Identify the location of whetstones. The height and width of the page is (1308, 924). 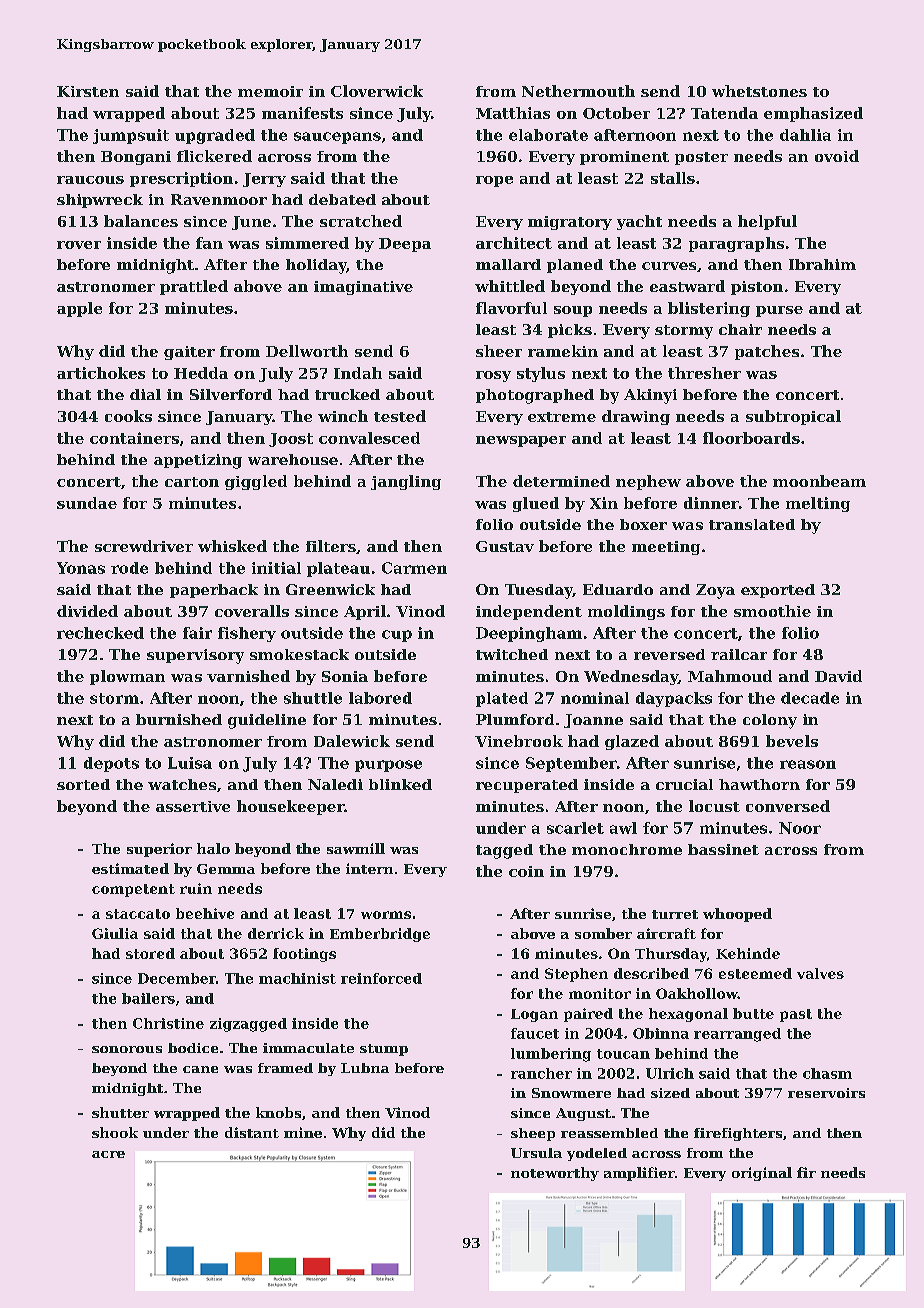
(759, 91).
